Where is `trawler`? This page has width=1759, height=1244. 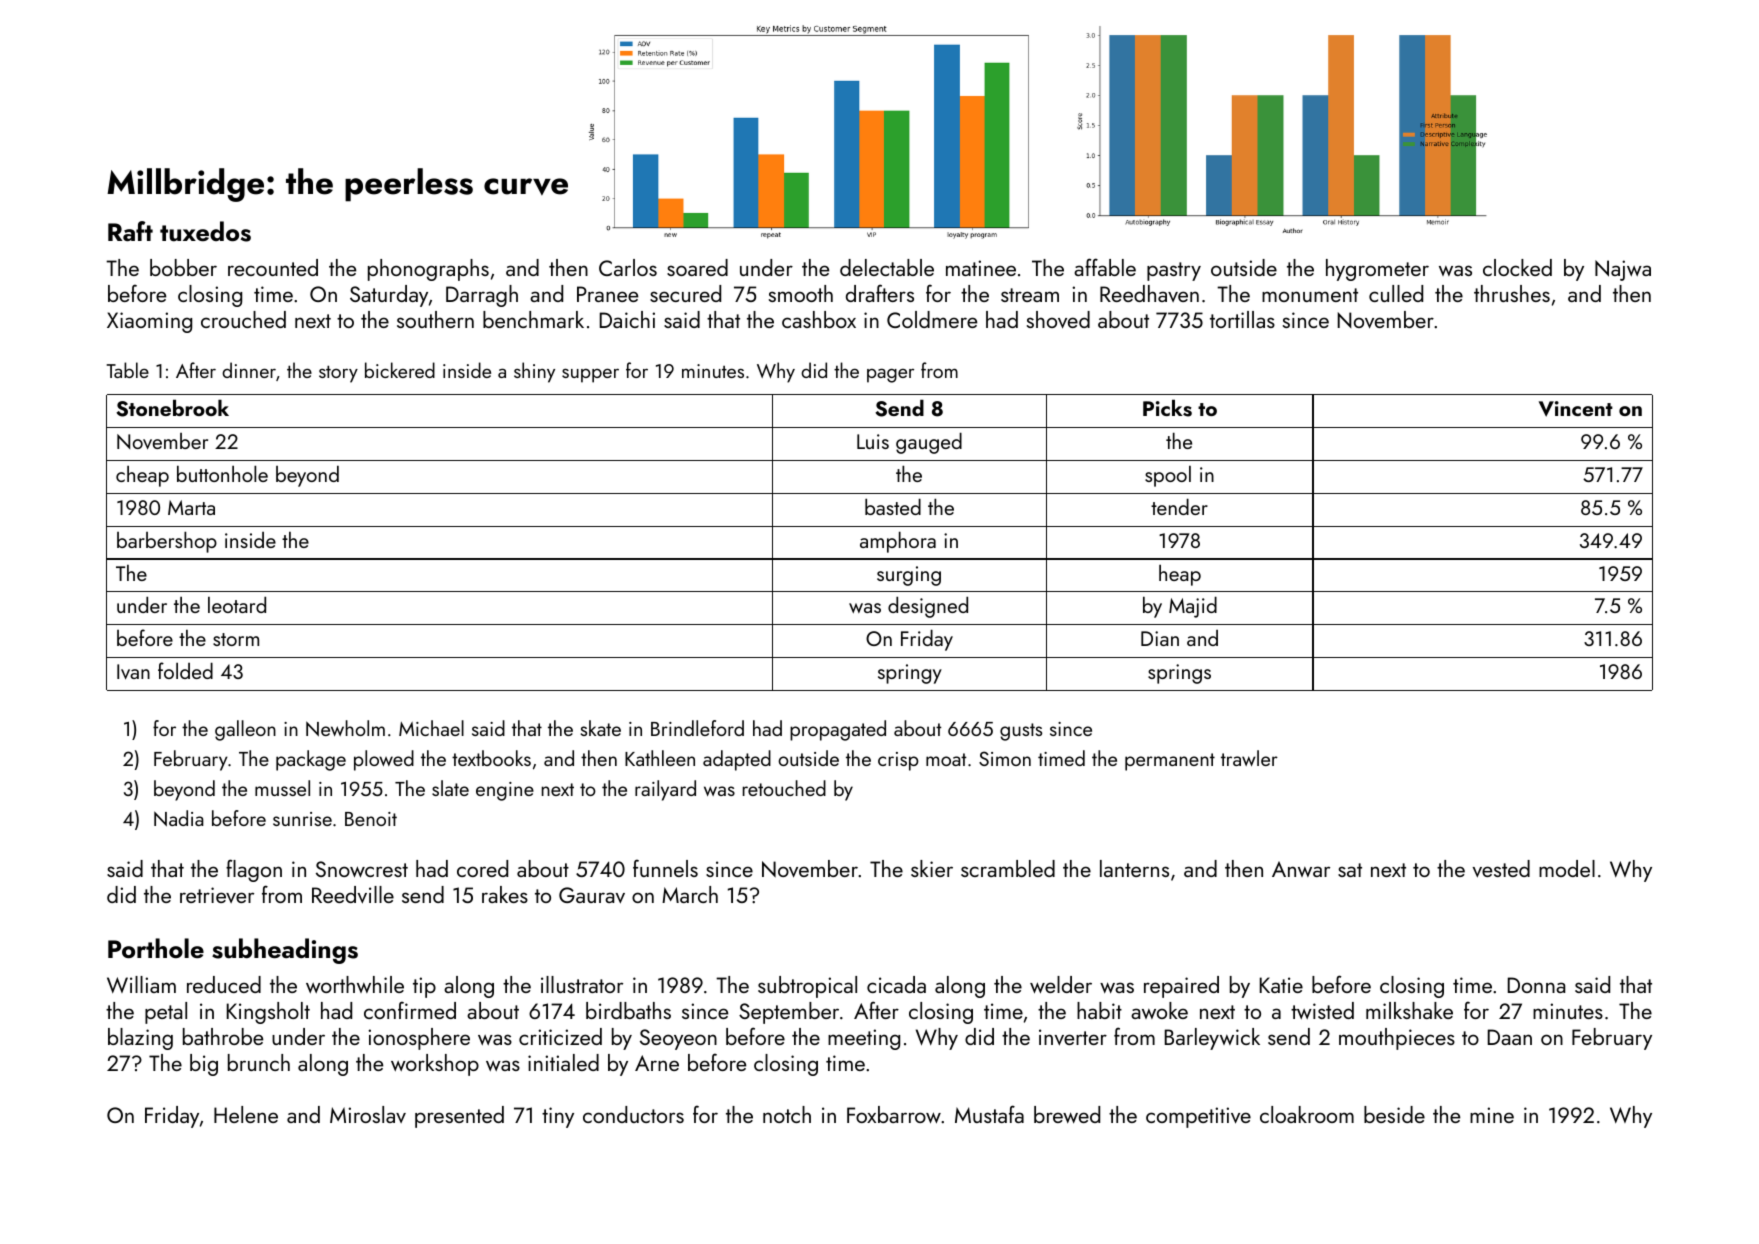 trawler is located at coordinates (1249, 758).
